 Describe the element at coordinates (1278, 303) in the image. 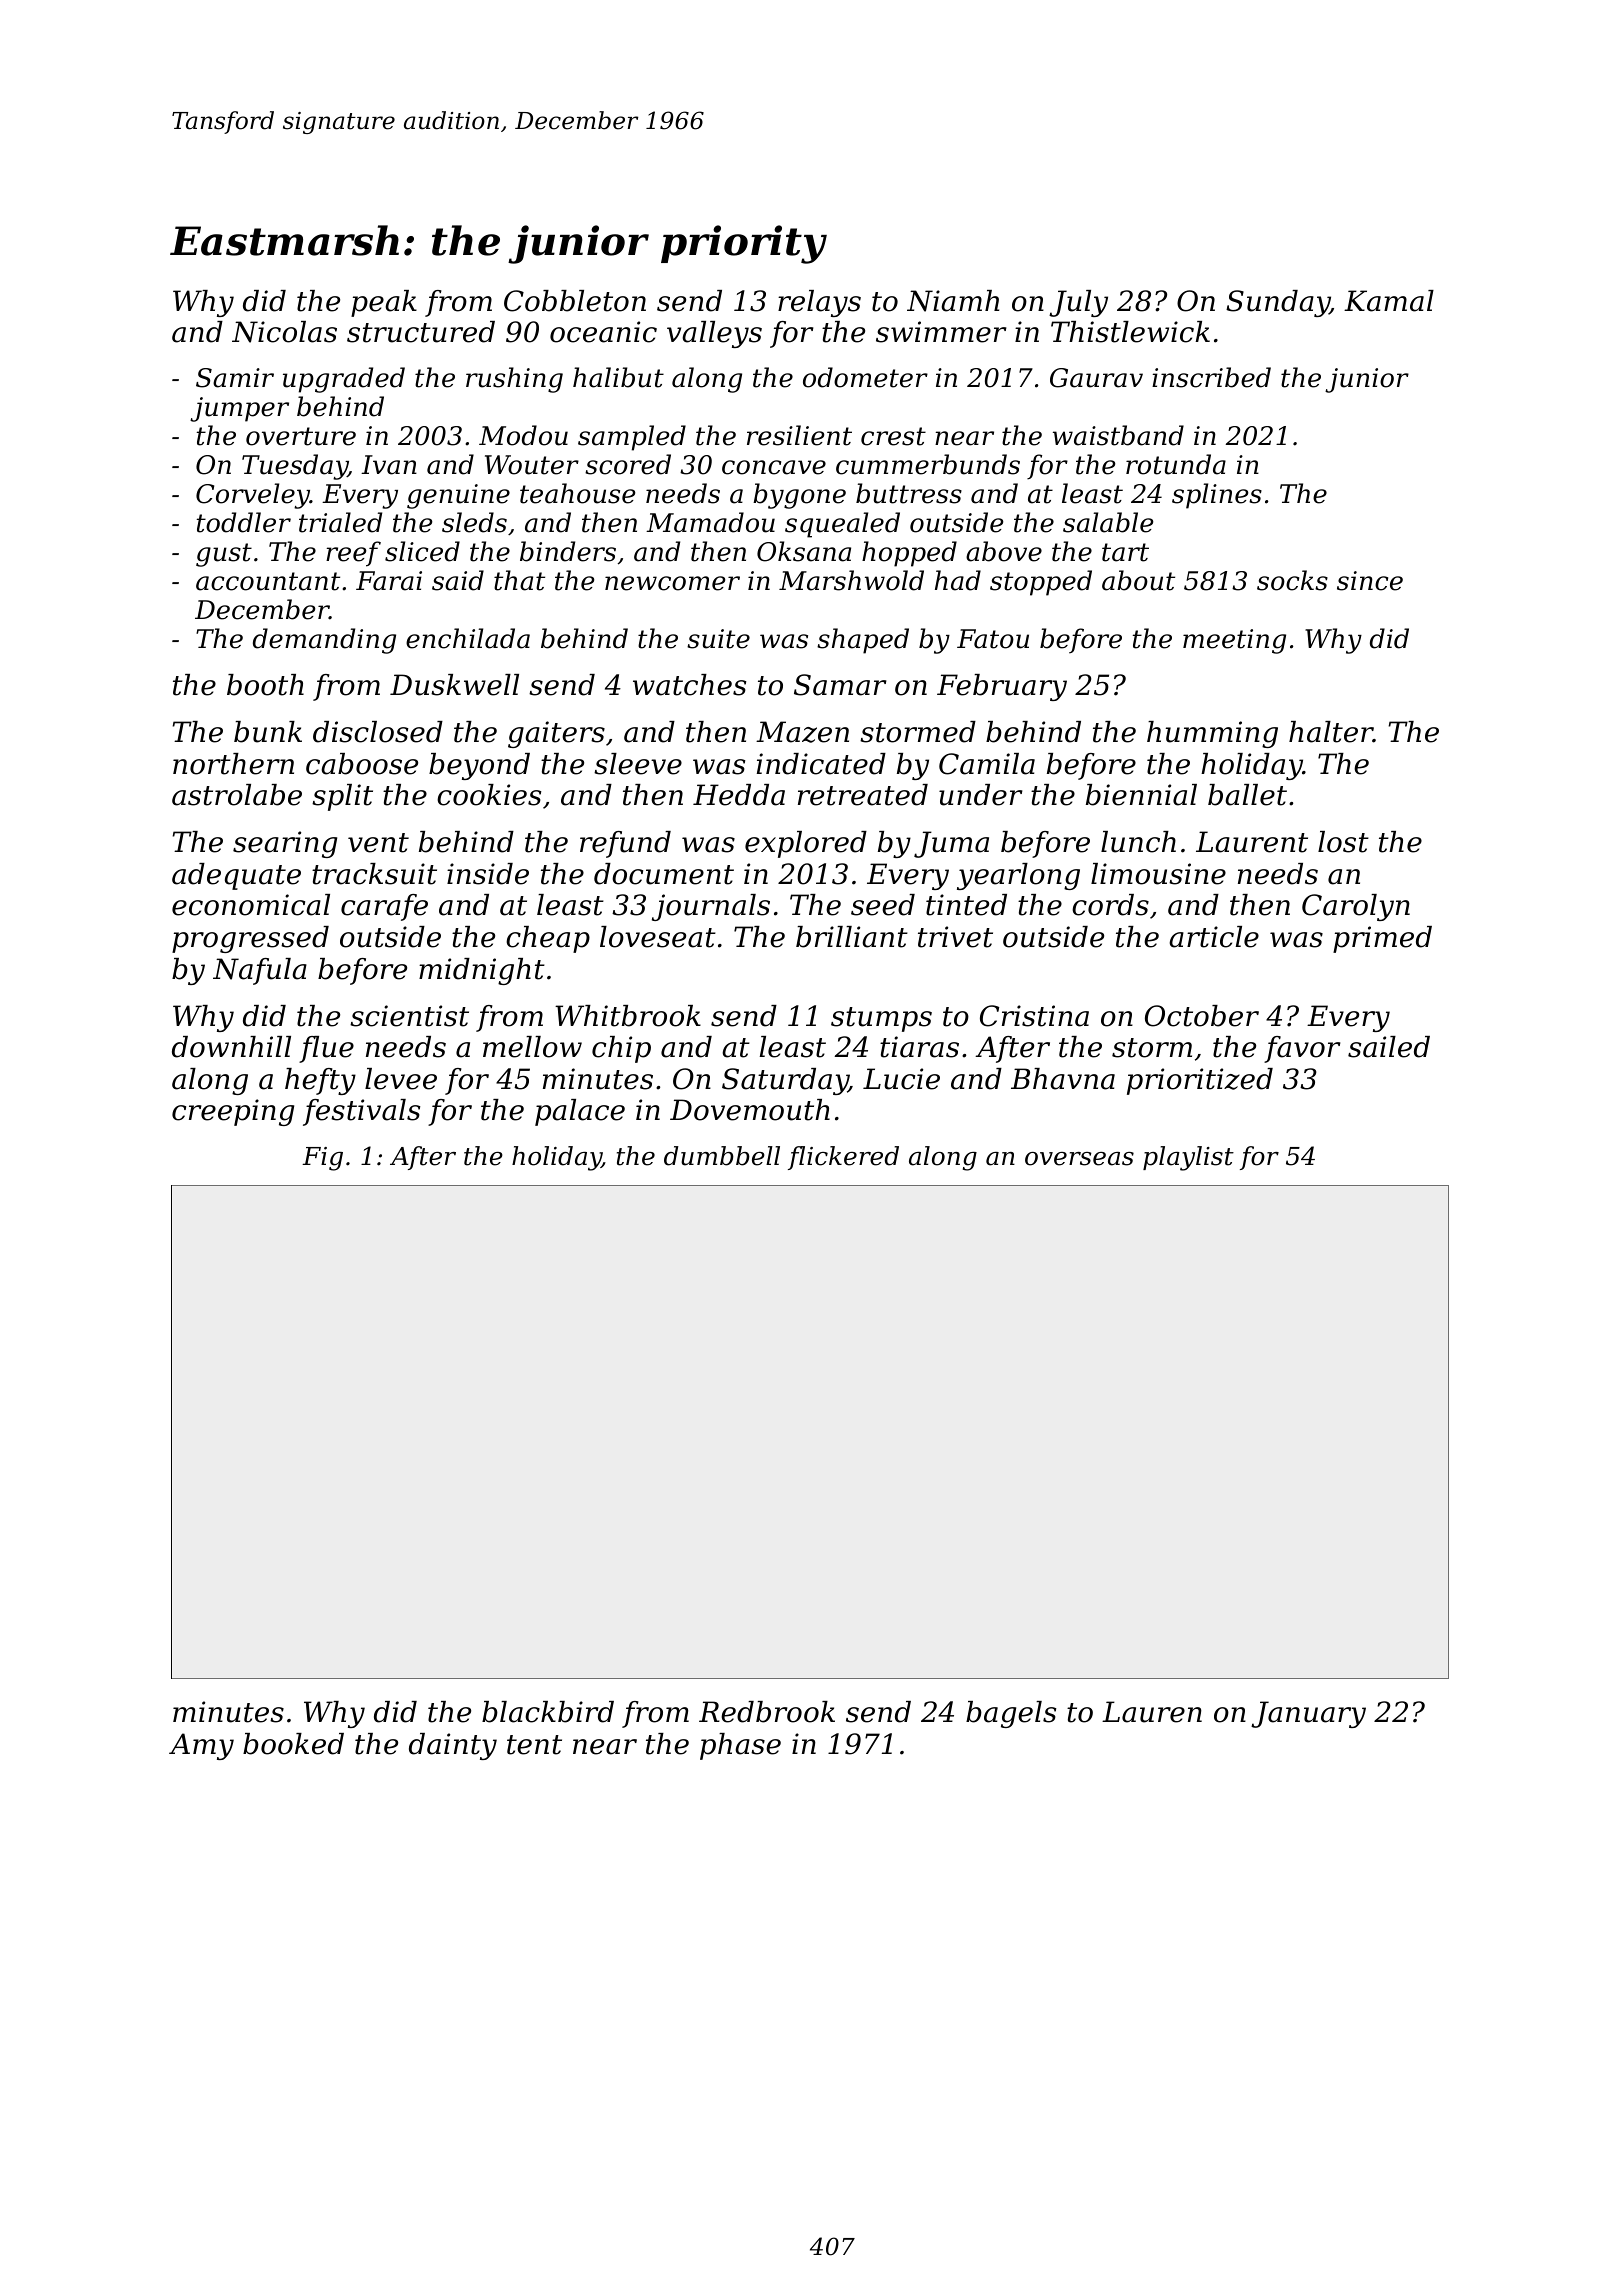

I see `Sunday` at that location.
